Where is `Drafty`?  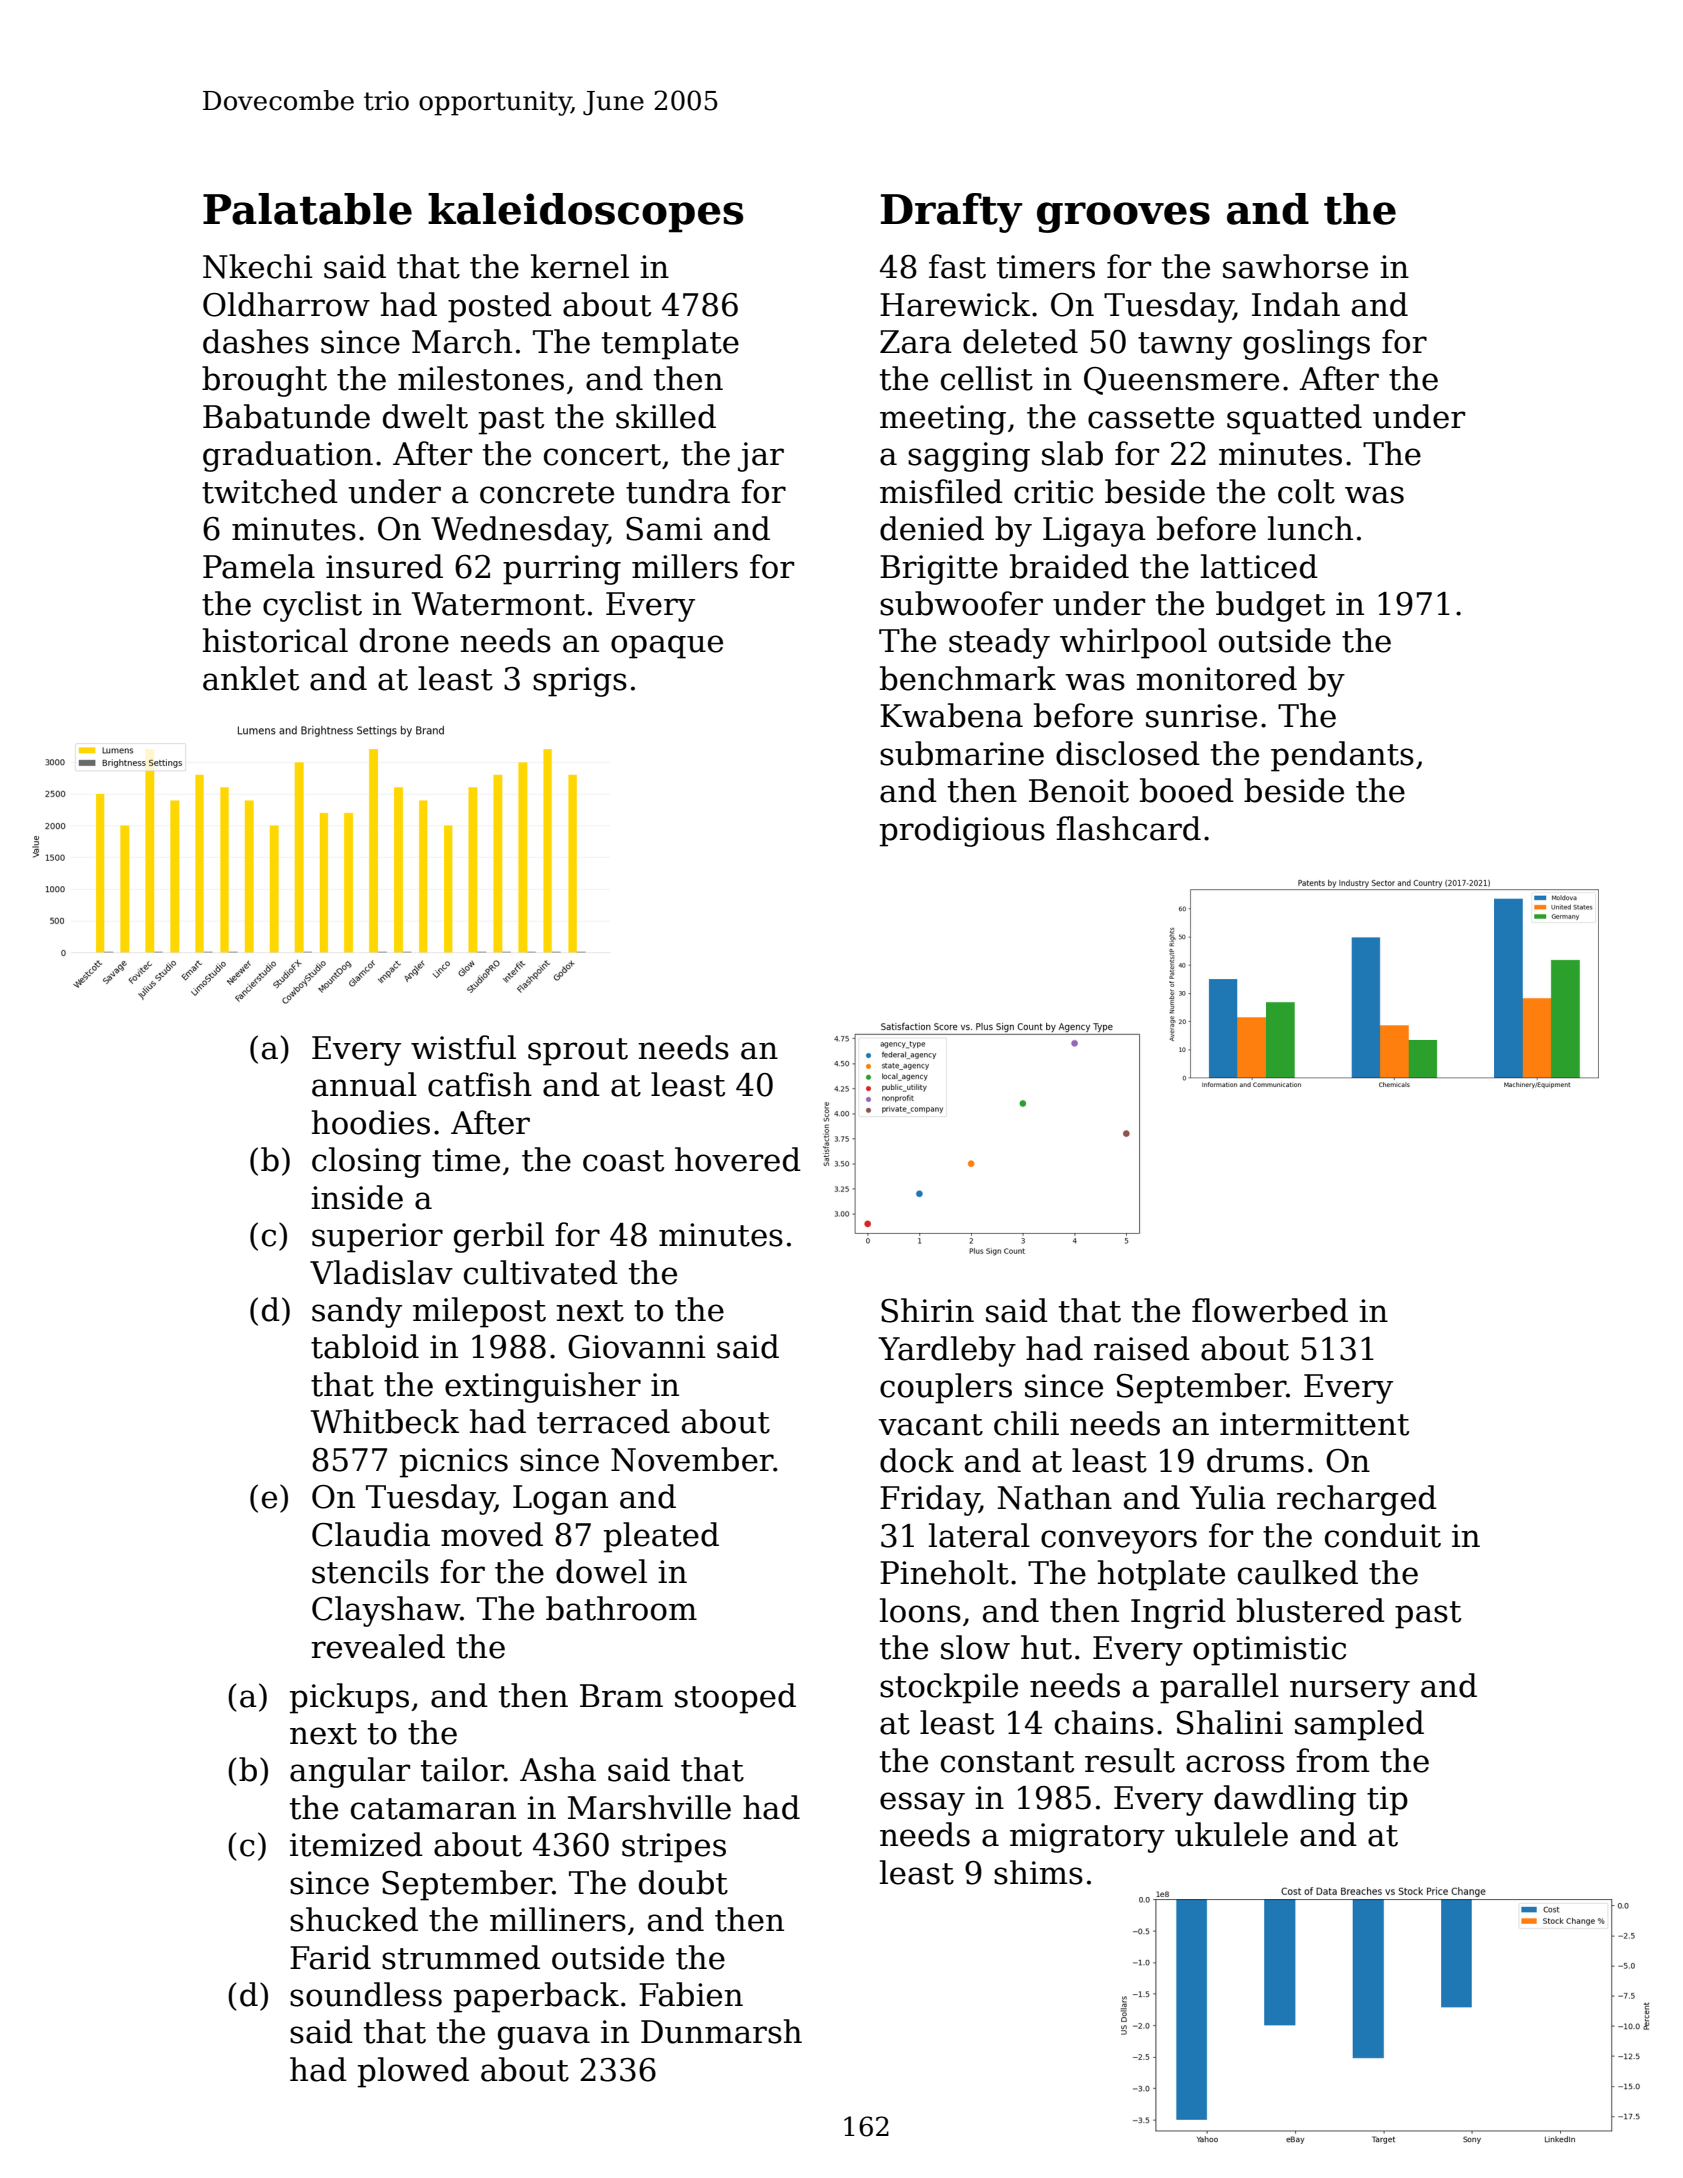 Drafty is located at coordinates (952, 213).
